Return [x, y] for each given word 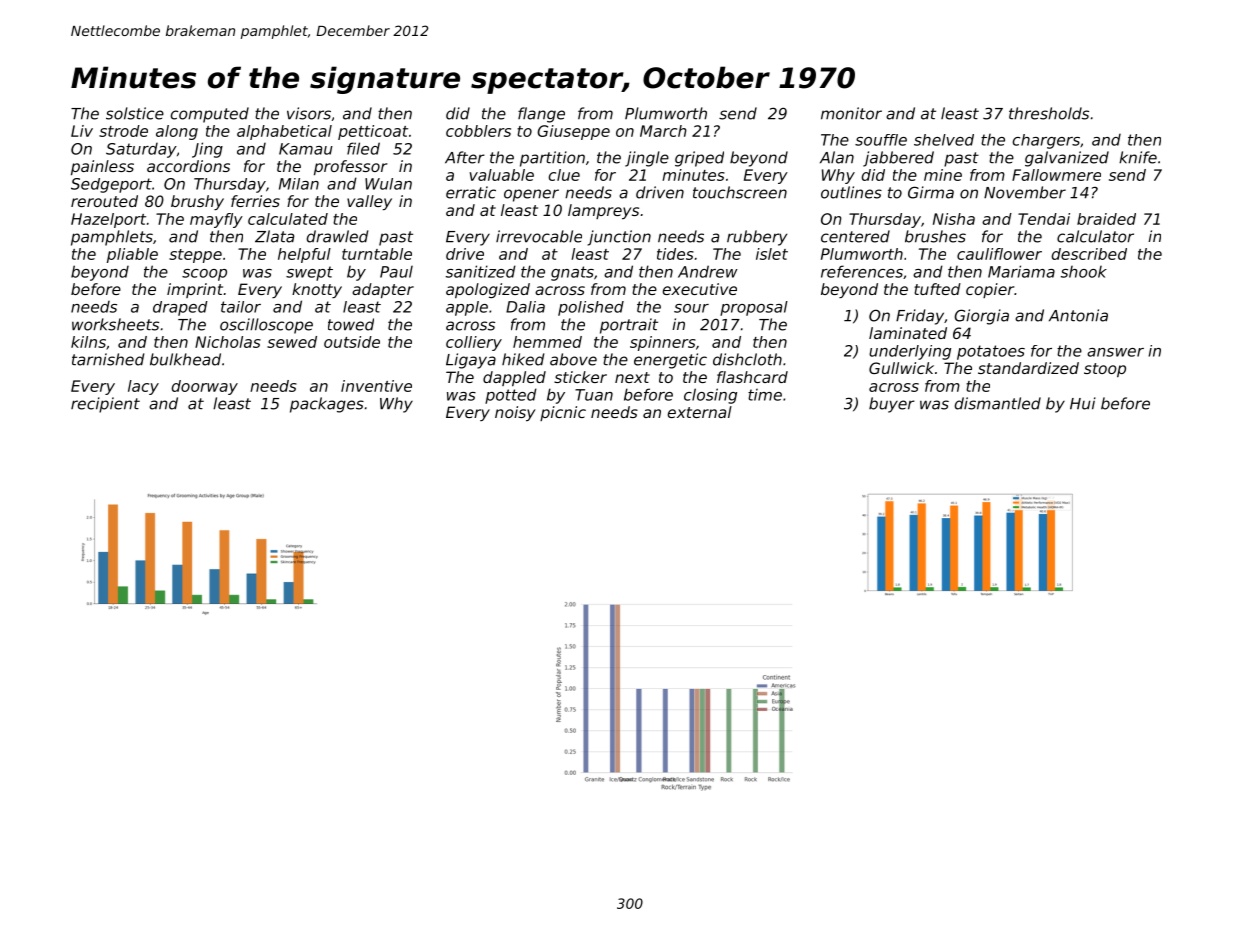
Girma [931, 192]
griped [699, 159]
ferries [255, 201]
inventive [376, 386]
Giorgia [981, 317]
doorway [204, 387]
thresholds [1049, 113]
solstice [135, 113]
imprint [195, 290]
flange [541, 115]
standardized [1028, 368]
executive [700, 289]
